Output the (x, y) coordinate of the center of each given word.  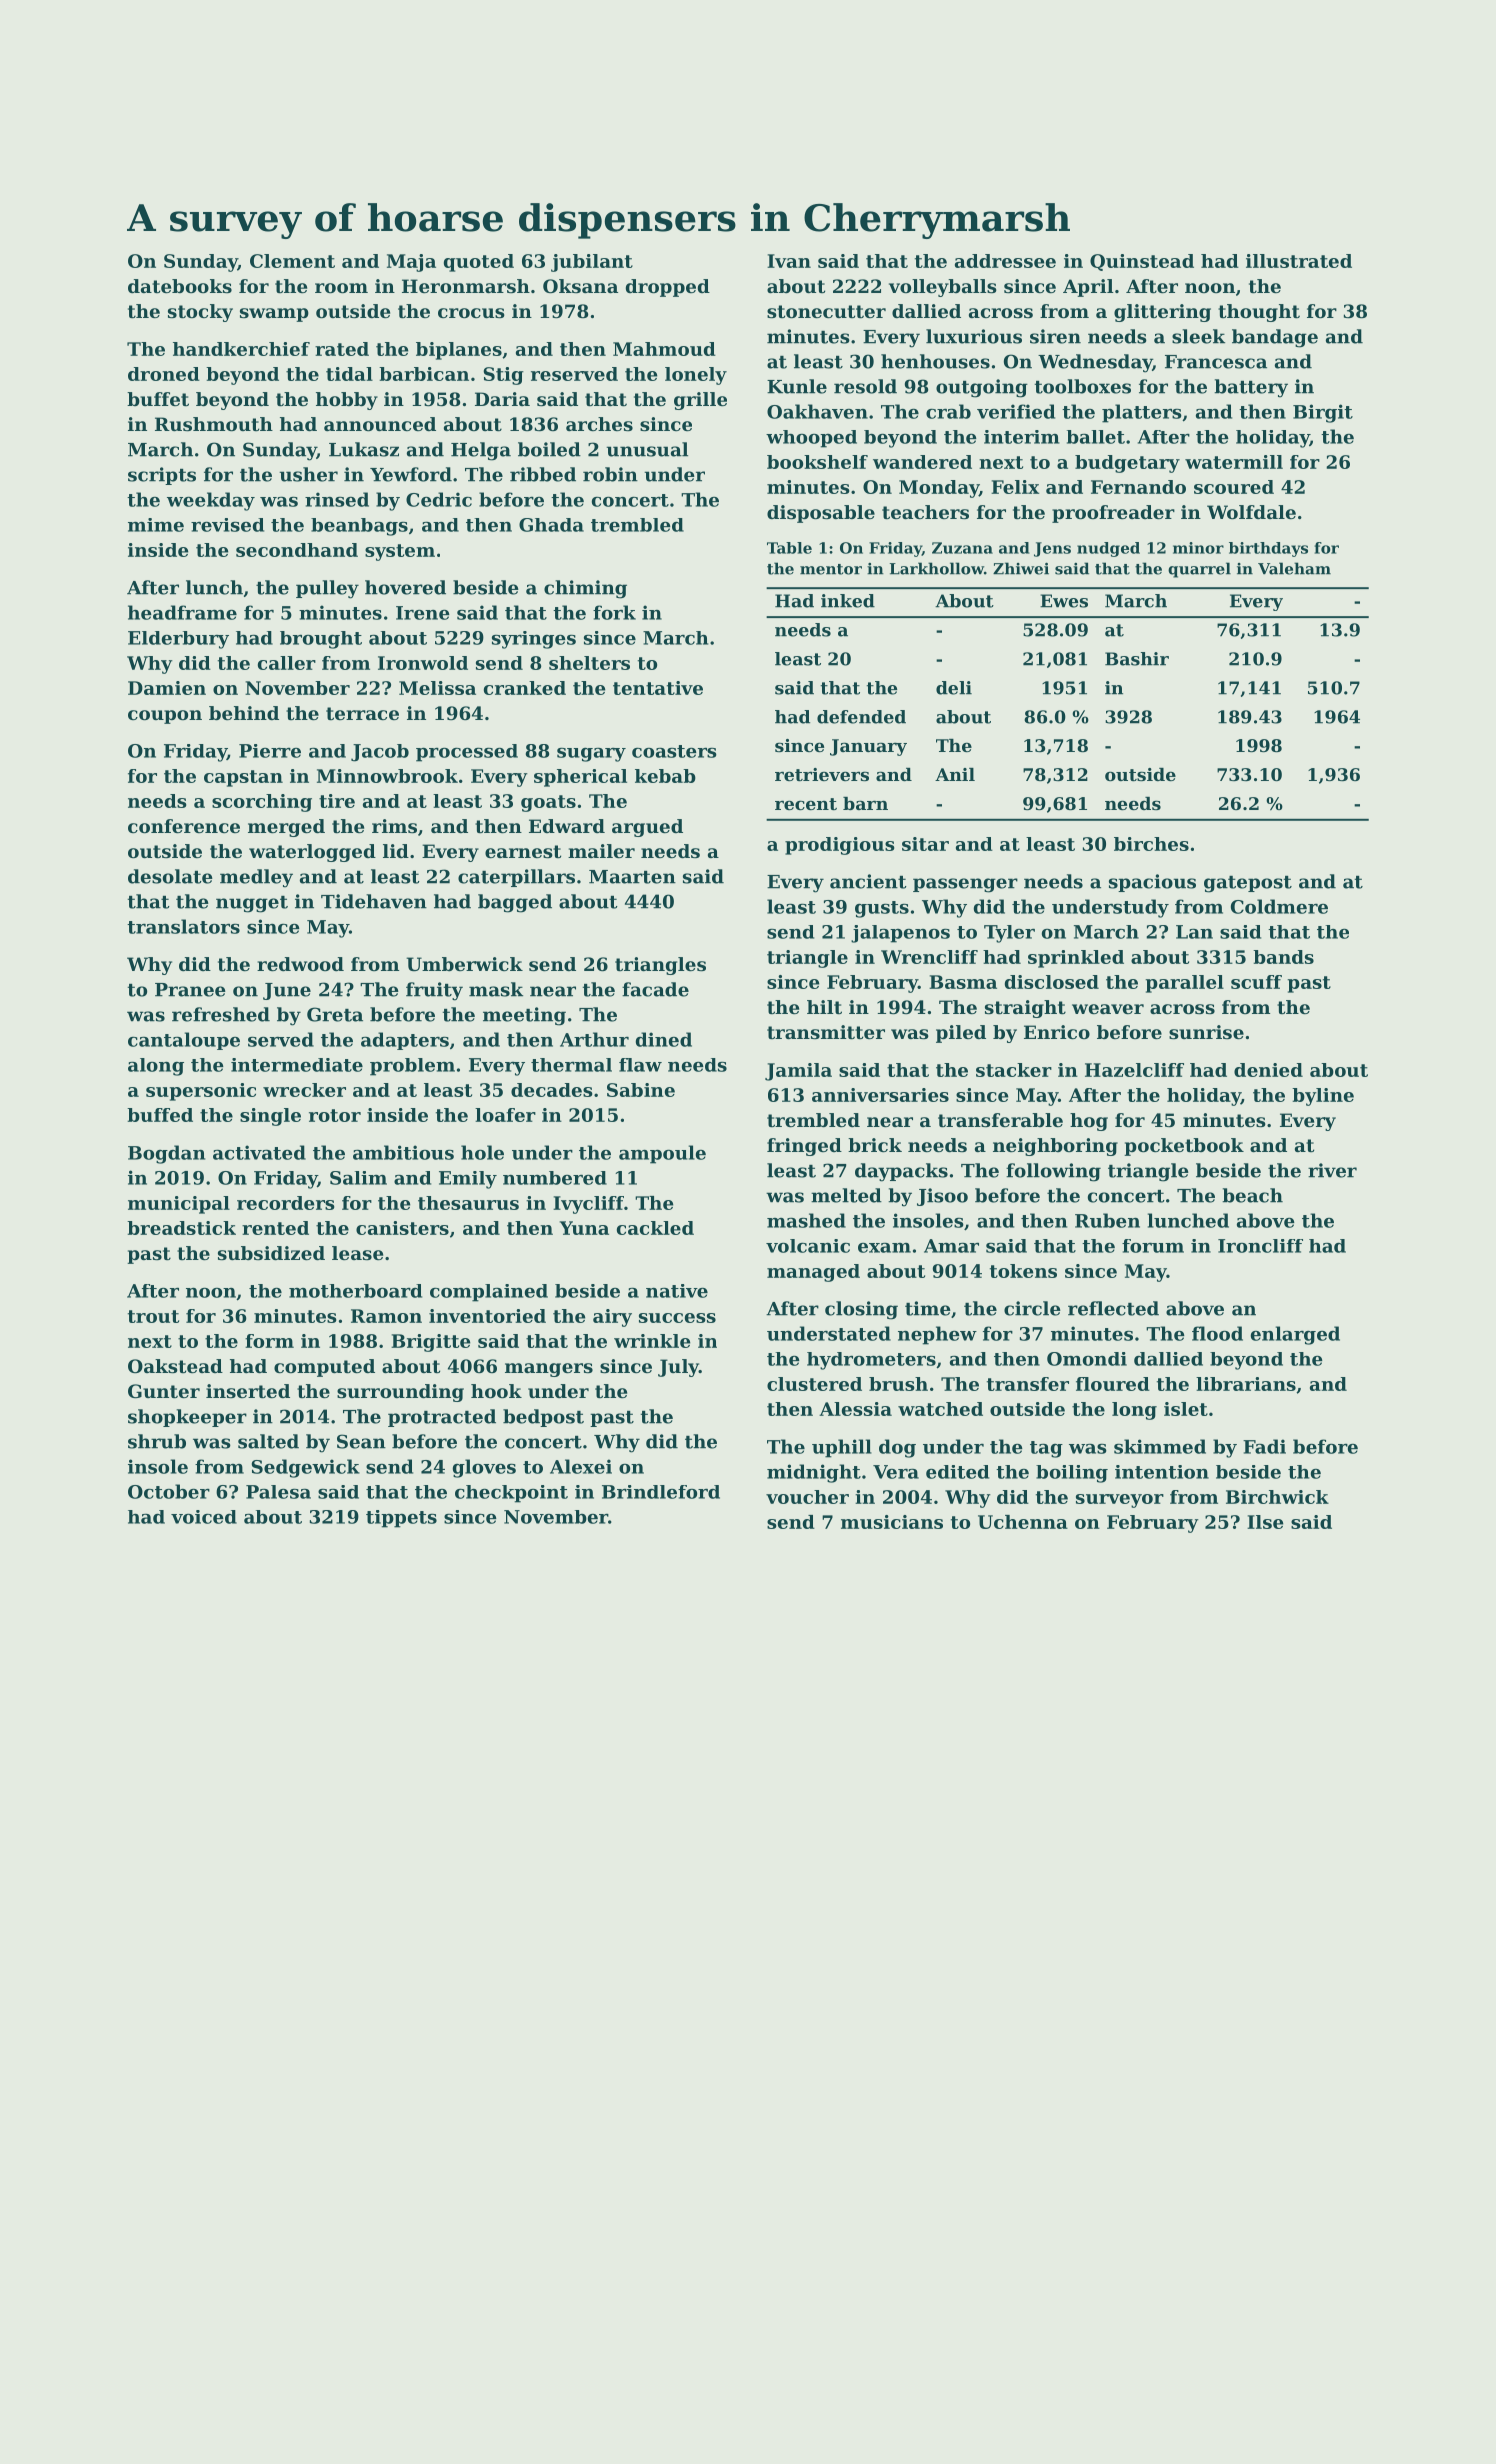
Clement (292, 261)
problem (412, 1067)
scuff (1256, 982)
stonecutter (826, 312)
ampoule (662, 1154)
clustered (814, 1384)
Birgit (1323, 413)
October (169, 1491)
